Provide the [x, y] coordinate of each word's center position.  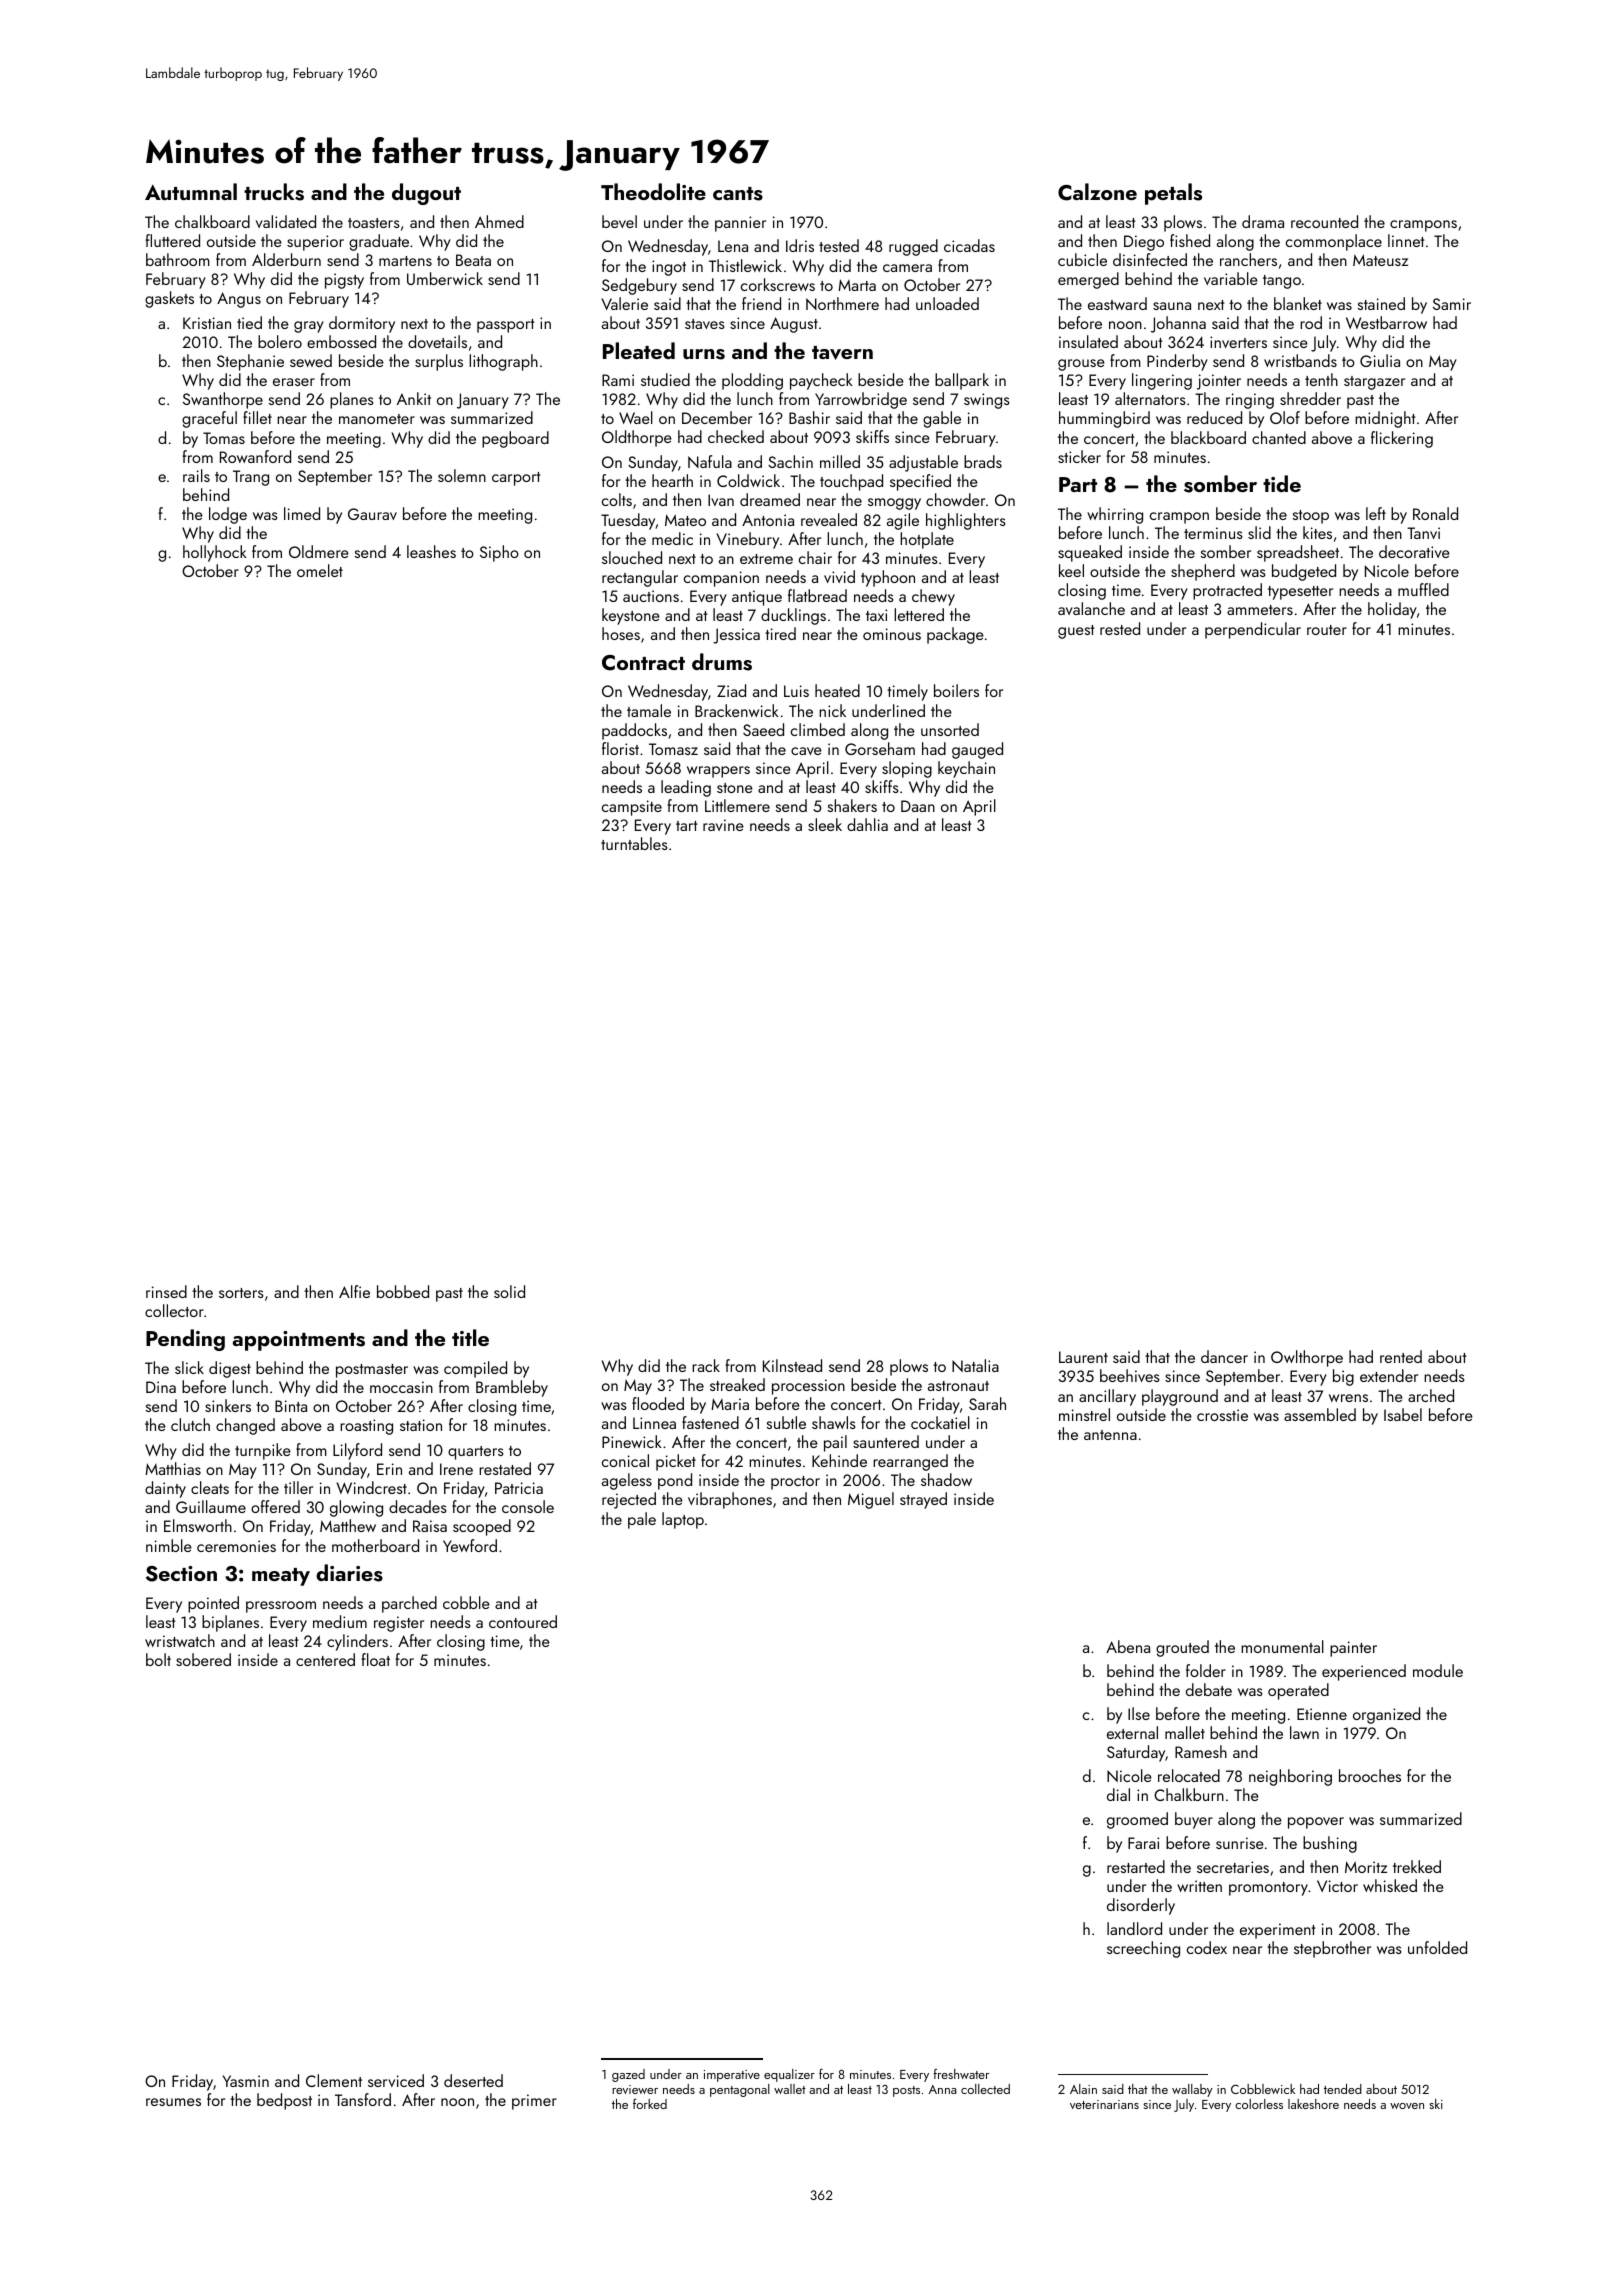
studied [665, 379]
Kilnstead [792, 1365]
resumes [173, 2102]
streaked [737, 1384]
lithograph [503, 362]
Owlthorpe [1307, 1358]
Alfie [354, 1291]
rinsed [166, 1291]
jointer [1219, 382]
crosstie [1222, 1415]
